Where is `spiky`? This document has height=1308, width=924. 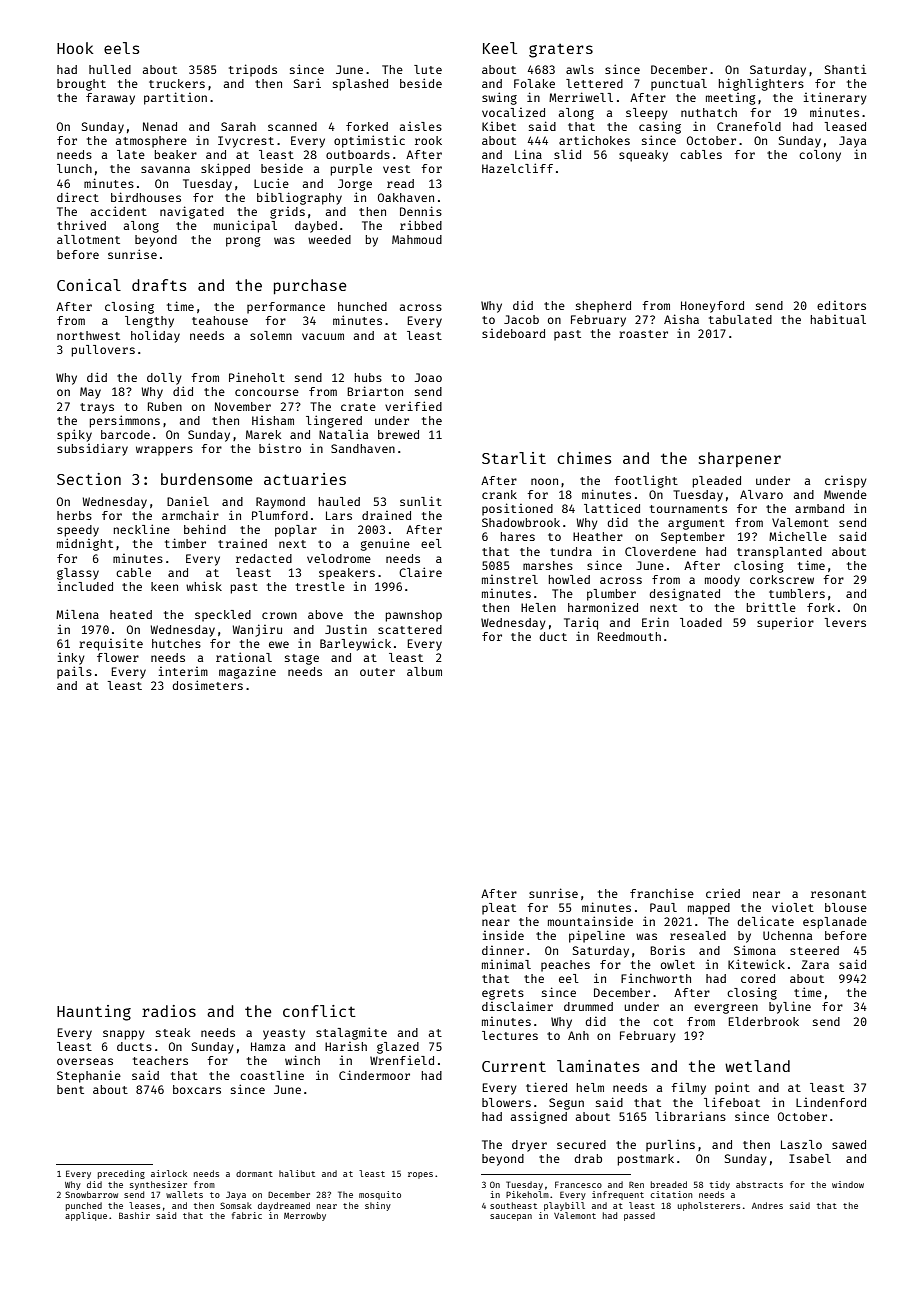 spiky is located at coordinates (74, 435).
